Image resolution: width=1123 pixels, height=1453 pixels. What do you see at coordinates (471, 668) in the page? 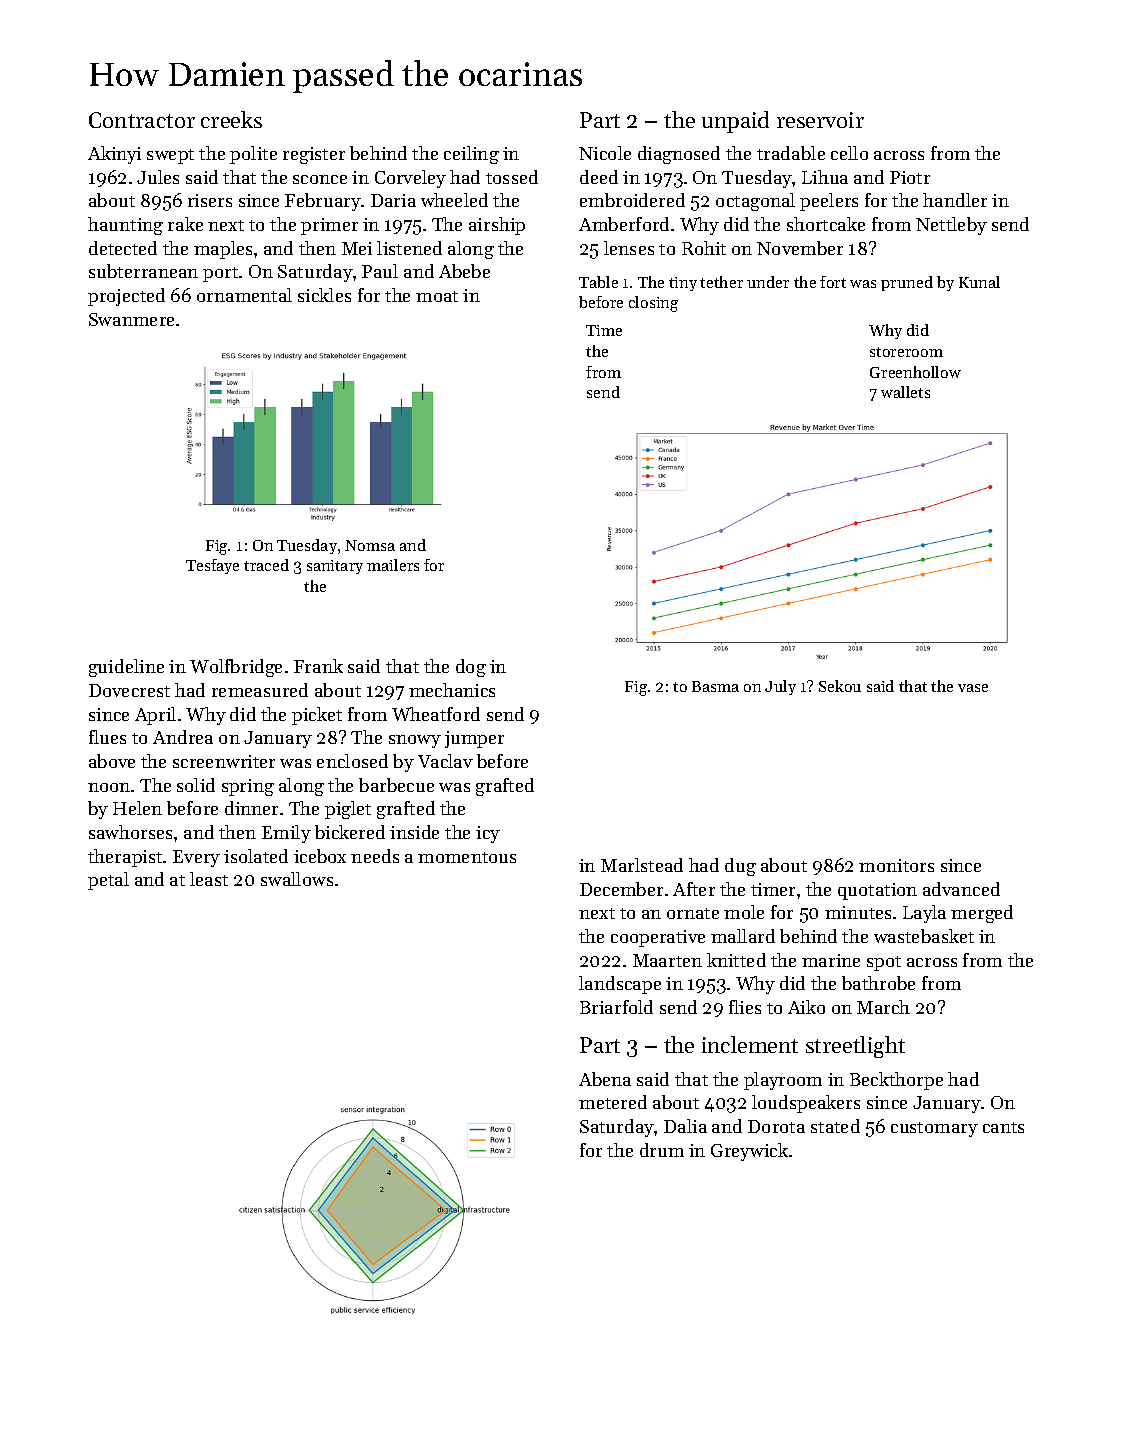
I see `dog` at bounding box center [471, 668].
